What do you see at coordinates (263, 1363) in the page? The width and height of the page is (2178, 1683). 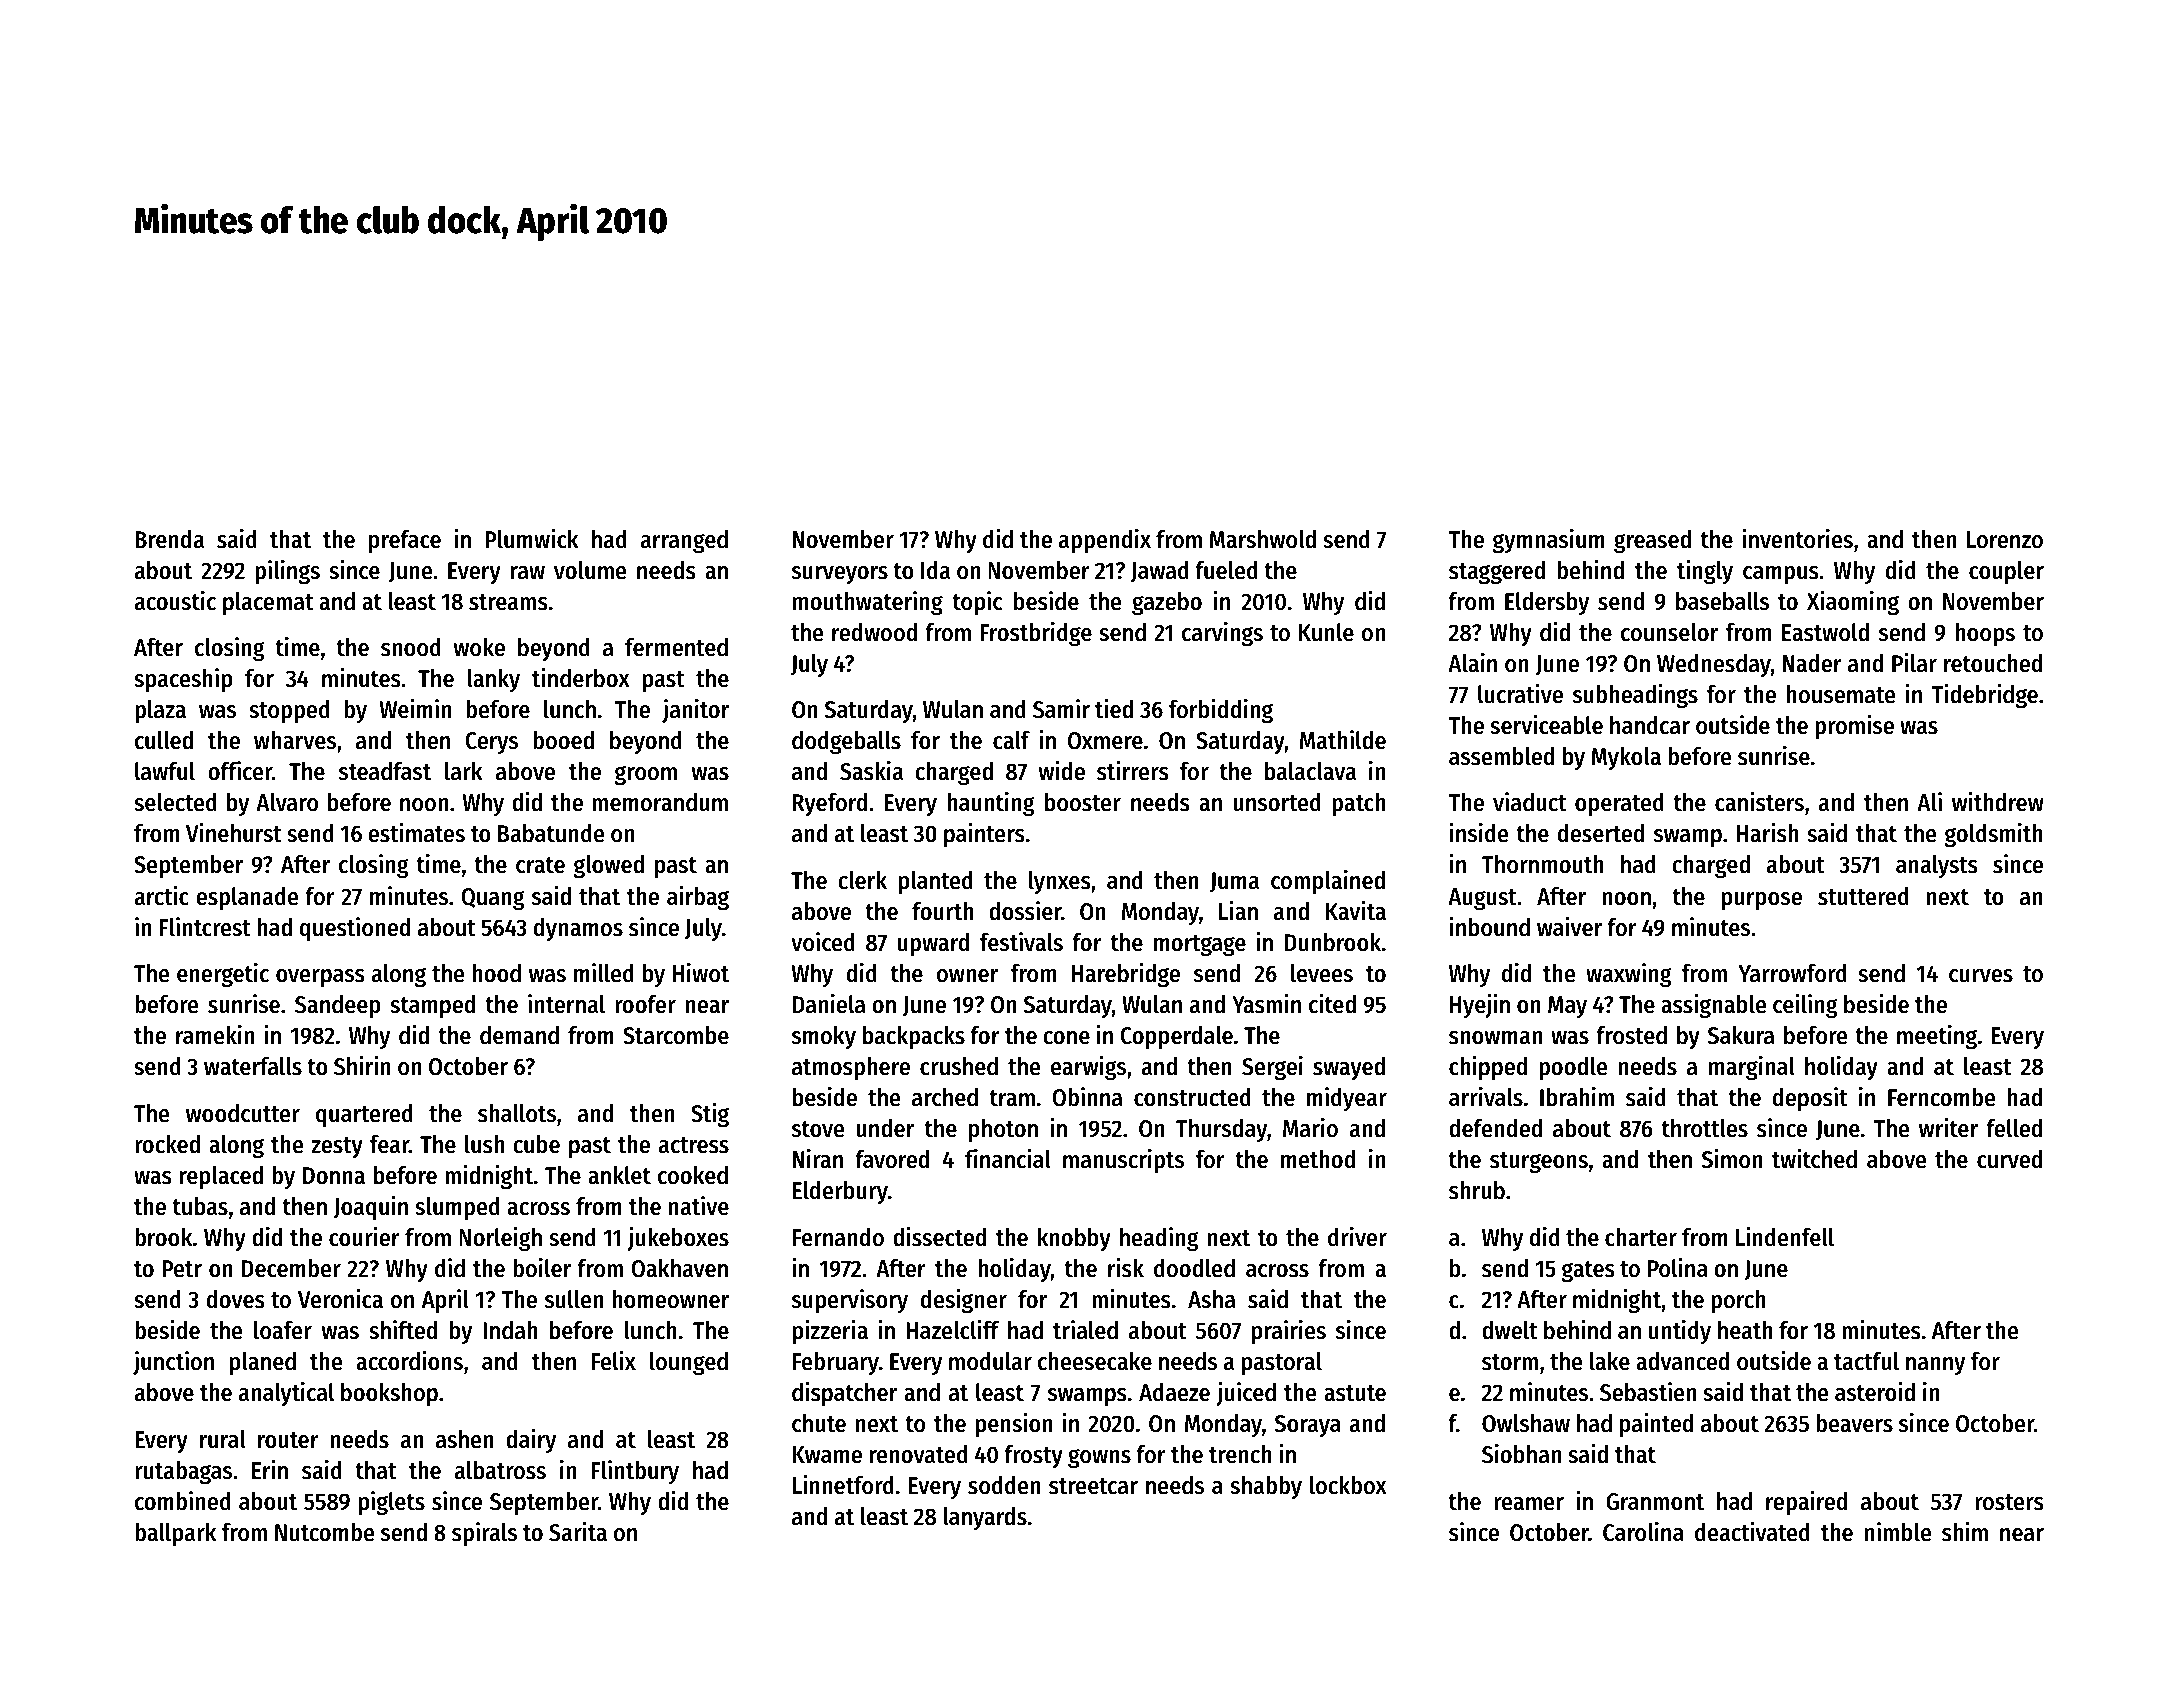 I see `planed` at bounding box center [263, 1363].
